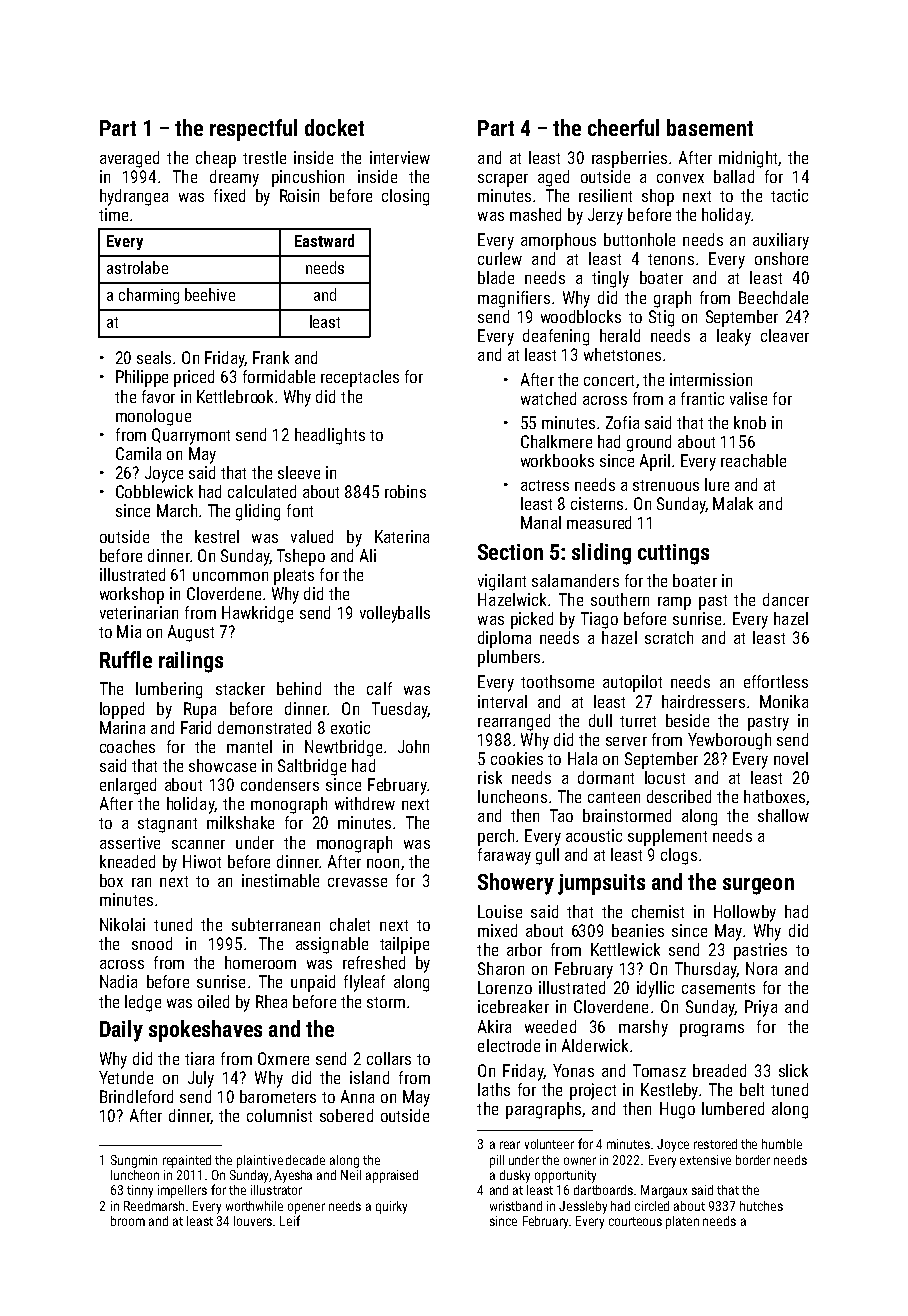 This screenshot has width=908, height=1316. What do you see at coordinates (392, 1176) in the screenshot?
I see `appraised` at bounding box center [392, 1176].
